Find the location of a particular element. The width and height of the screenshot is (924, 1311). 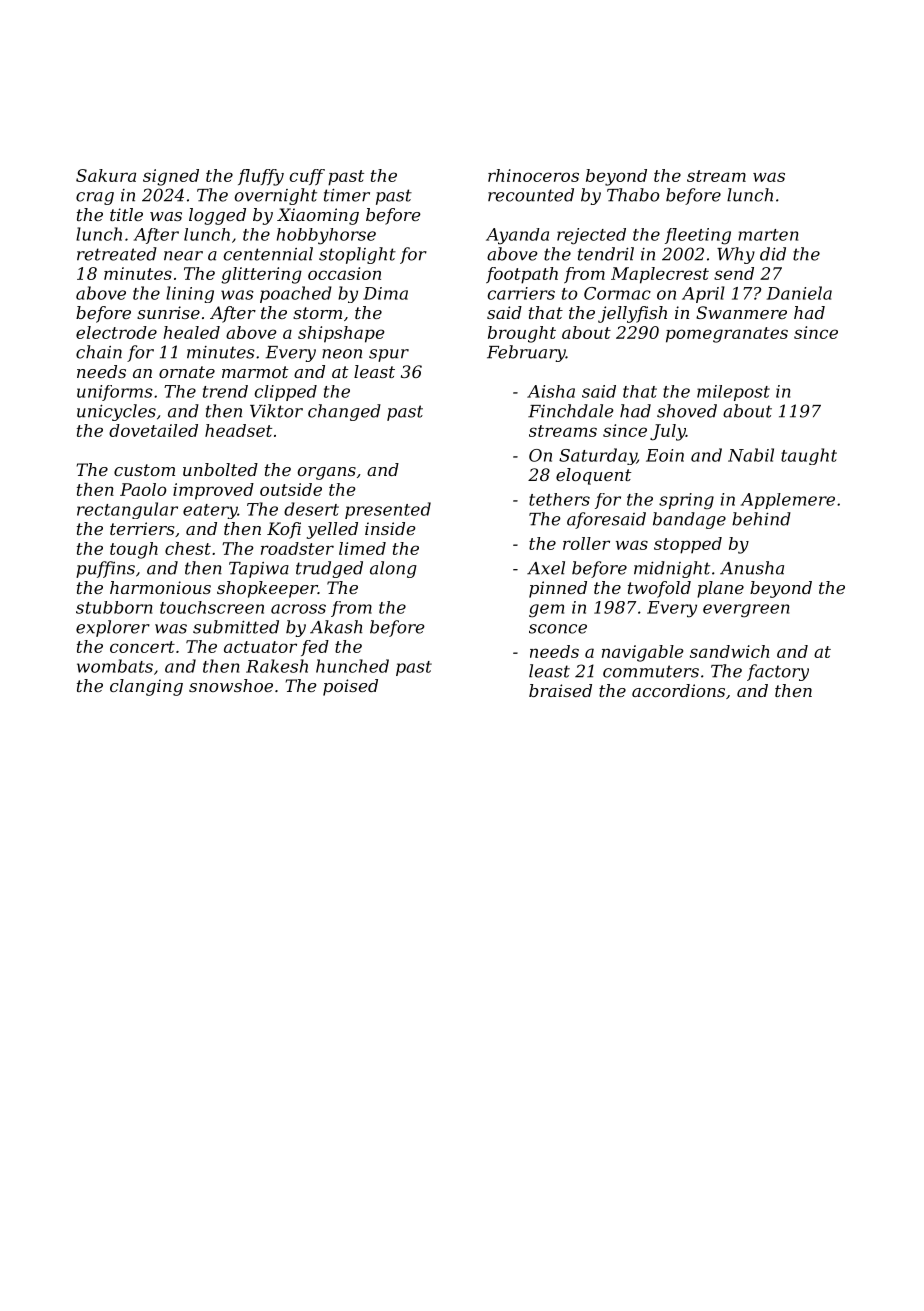

clanging is located at coordinates (146, 687).
